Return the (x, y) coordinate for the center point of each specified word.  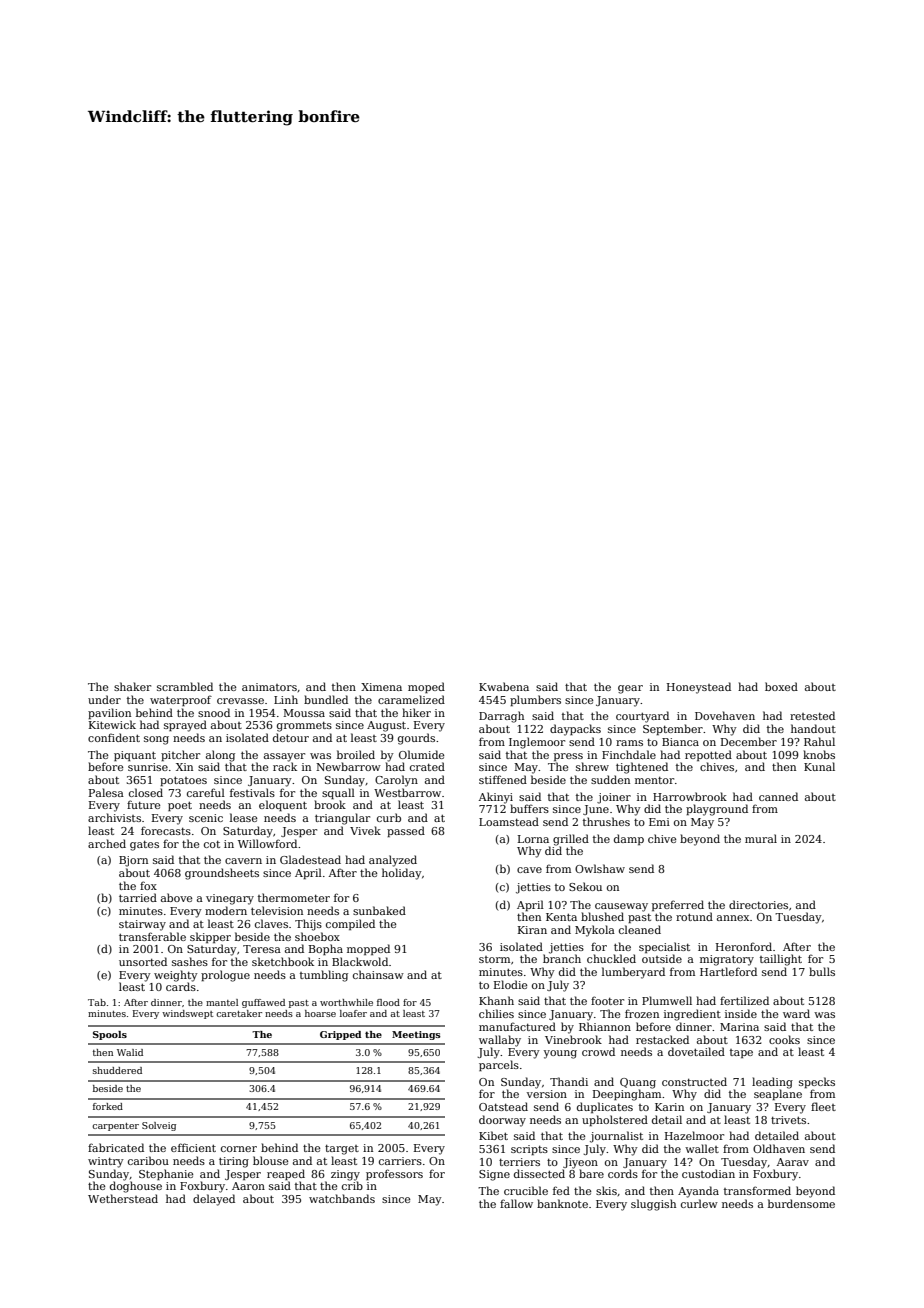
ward (796, 1013)
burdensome (801, 1203)
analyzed (393, 861)
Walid (130, 1052)
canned (778, 796)
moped (426, 687)
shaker (132, 686)
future (143, 804)
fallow (516, 1203)
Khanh (496, 1000)
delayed (214, 1200)
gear (630, 689)
